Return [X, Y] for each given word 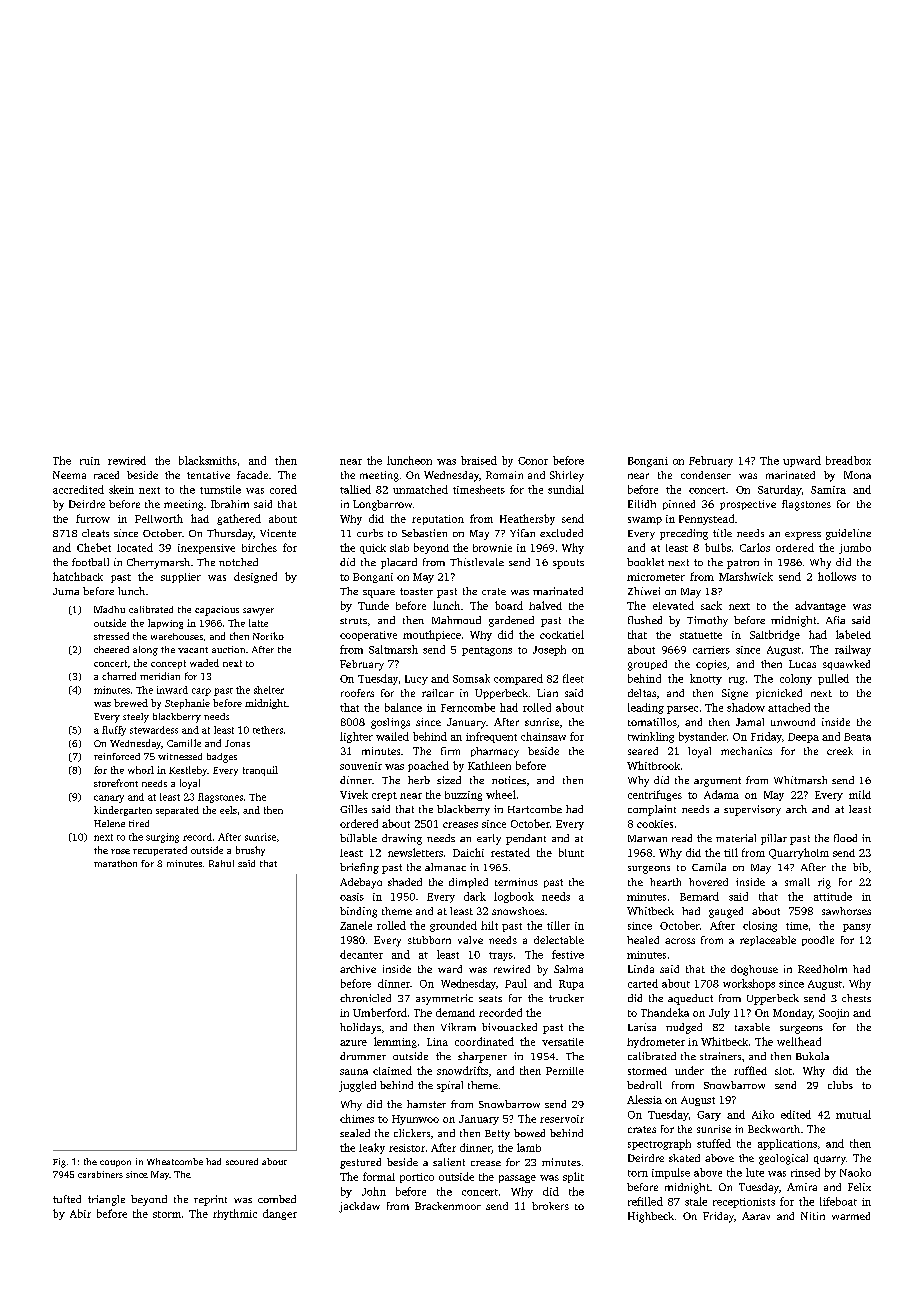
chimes [357, 1118]
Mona [857, 475]
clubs [840, 1085]
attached [789, 707]
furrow [93, 518]
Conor [533, 461]
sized [449, 780]
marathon [115, 863]
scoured [242, 1161]
